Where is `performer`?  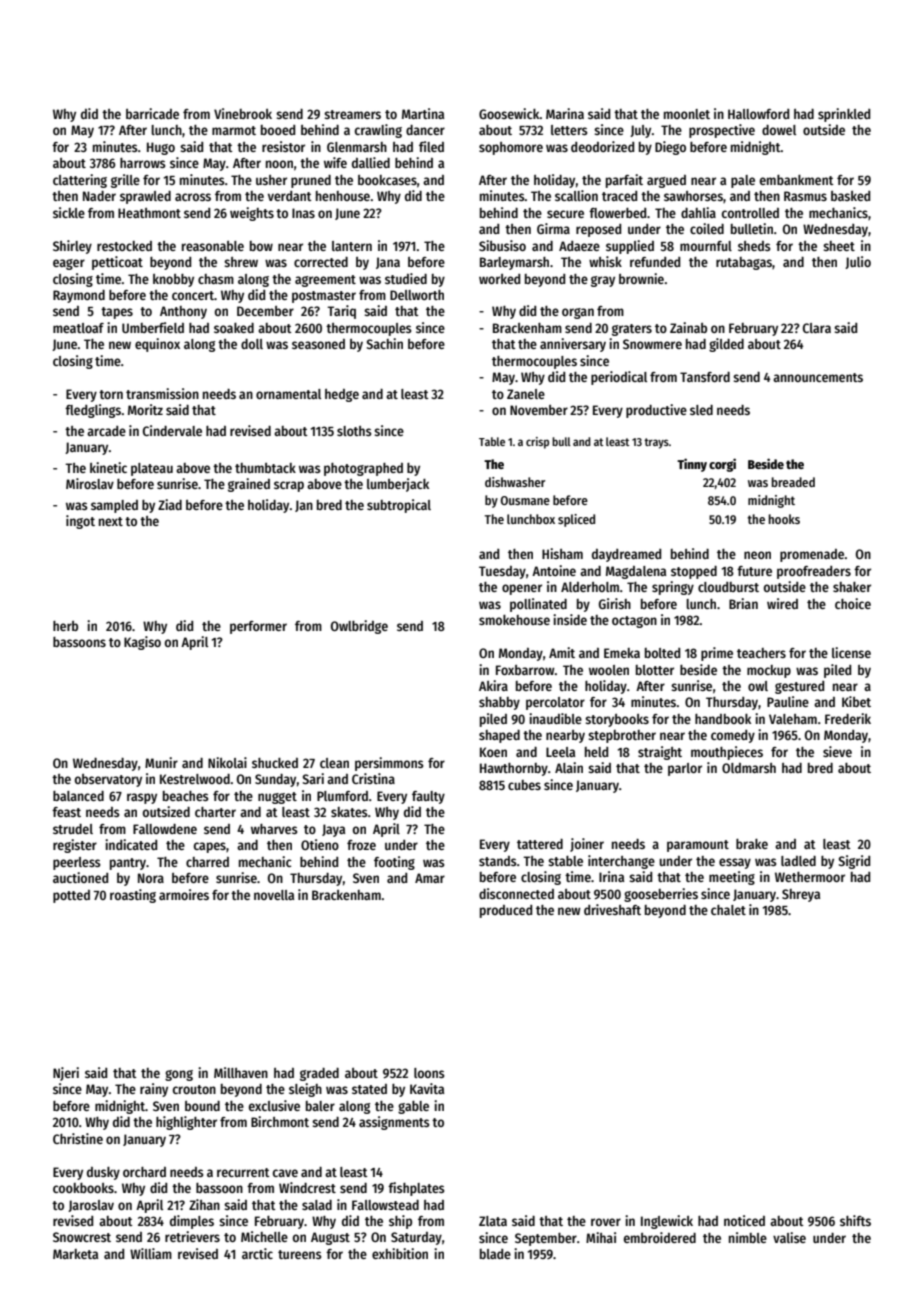
performer is located at coordinates (258, 627).
